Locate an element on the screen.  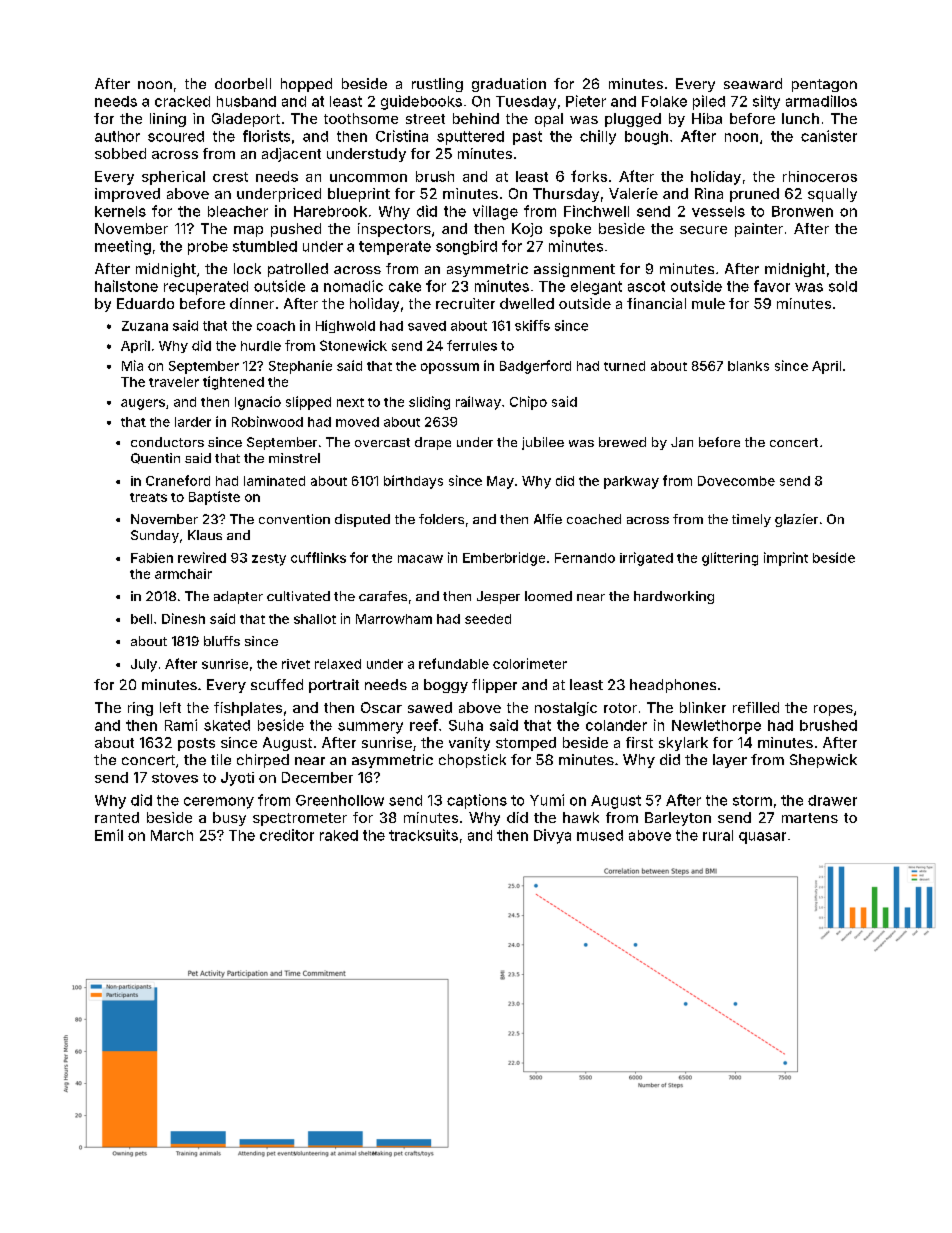
Craneford is located at coordinates (178, 480).
